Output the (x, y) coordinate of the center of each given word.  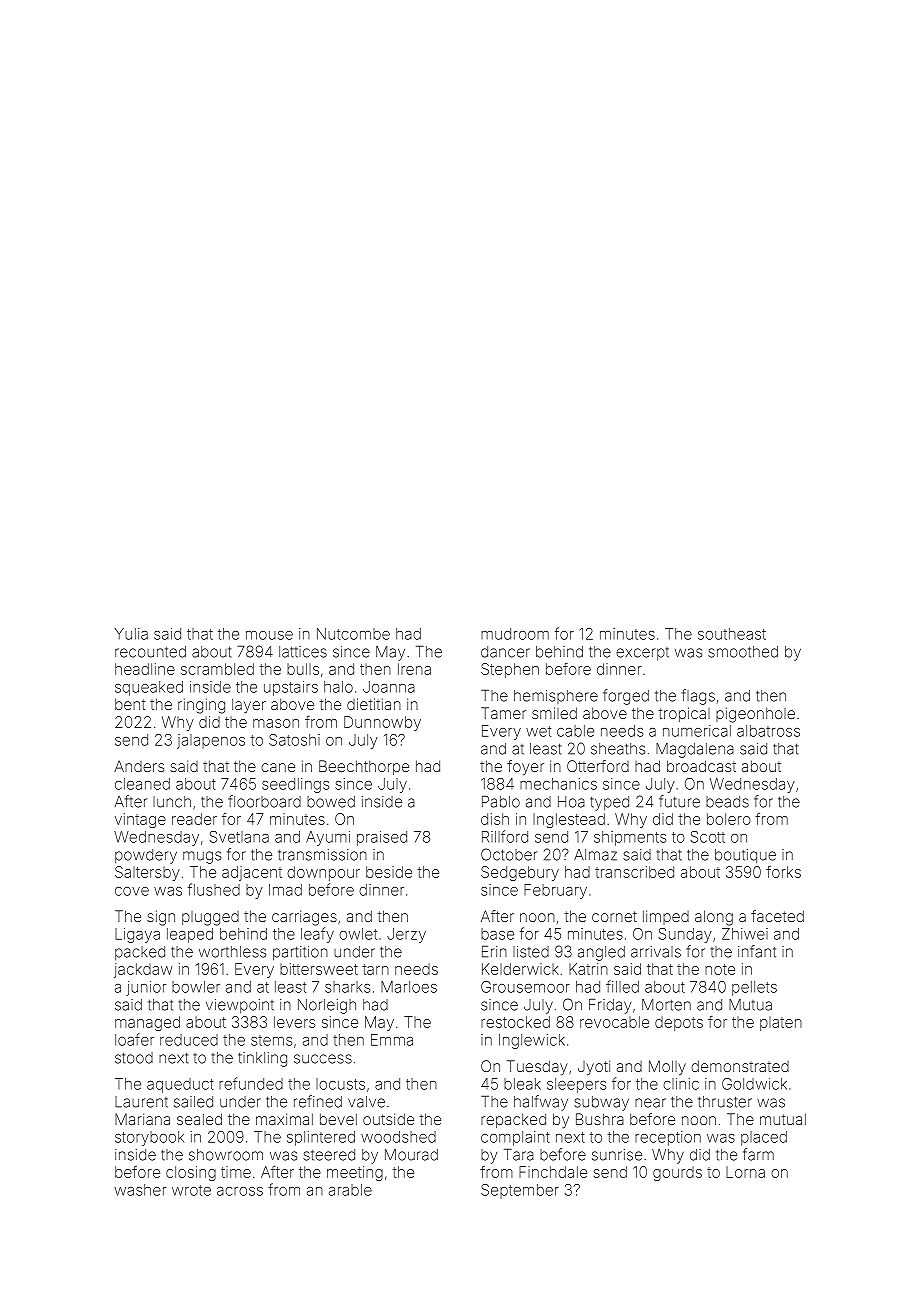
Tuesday (537, 1068)
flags (698, 697)
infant (757, 951)
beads (727, 802)
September (520, 1191)
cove (132, 891)
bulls (303, 669)
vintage (140, 820)
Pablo (501, 802)
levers (294, 1022)
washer (140, 1190)
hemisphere (556, 697)
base (497, 934)
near (650, 1103)
